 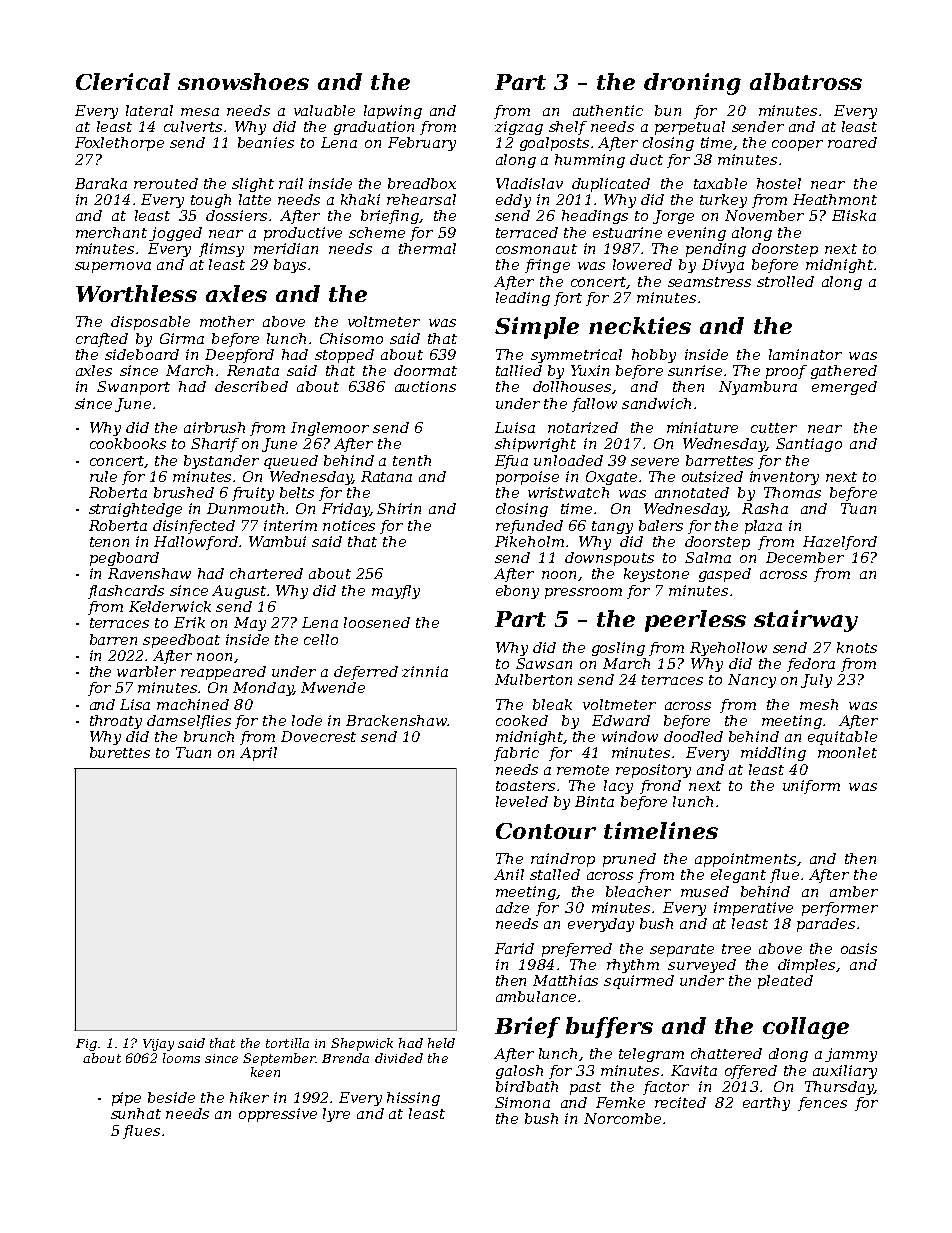 I want to click on droning, so click(x=692, y=84).
